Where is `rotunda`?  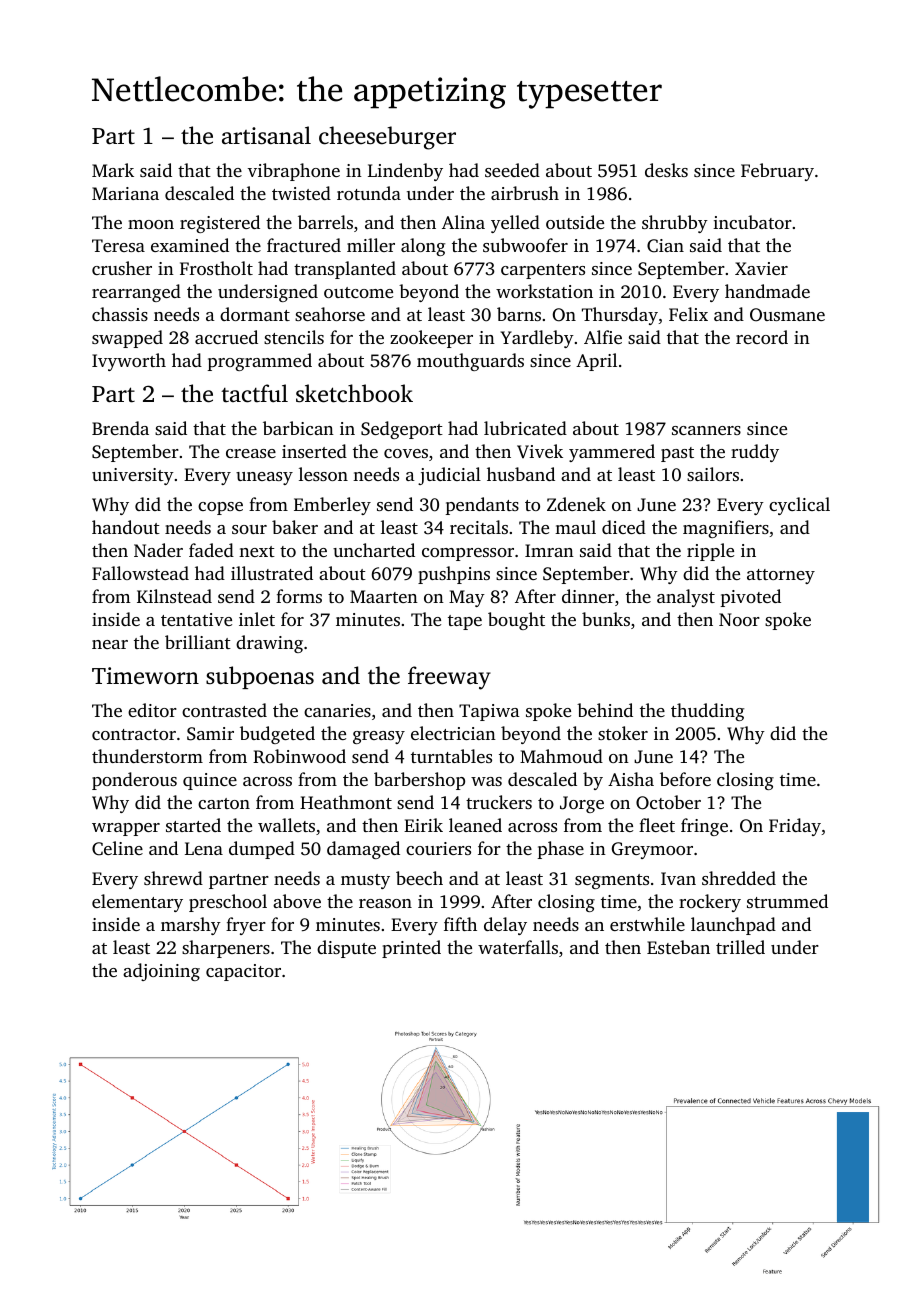
rotunda is located at coordinates (369, 193).
